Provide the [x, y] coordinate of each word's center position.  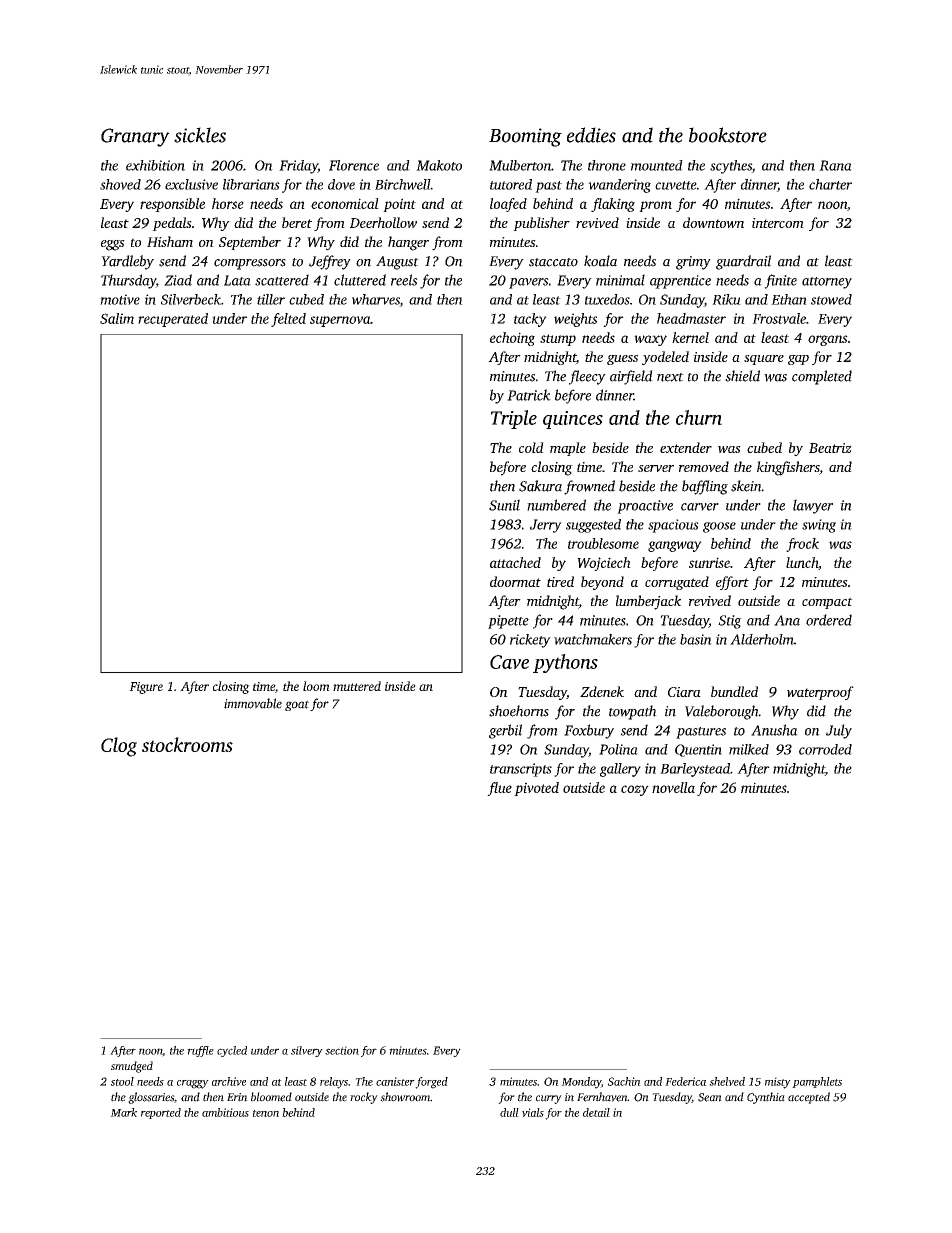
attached [515, 562]
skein [746, 486]
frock [802, 545]
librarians [251, 184]
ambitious [225, 1112]
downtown [713, 222]
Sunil [504, 505]
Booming [525, 137]
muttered [357, 686]
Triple [514, 419]
